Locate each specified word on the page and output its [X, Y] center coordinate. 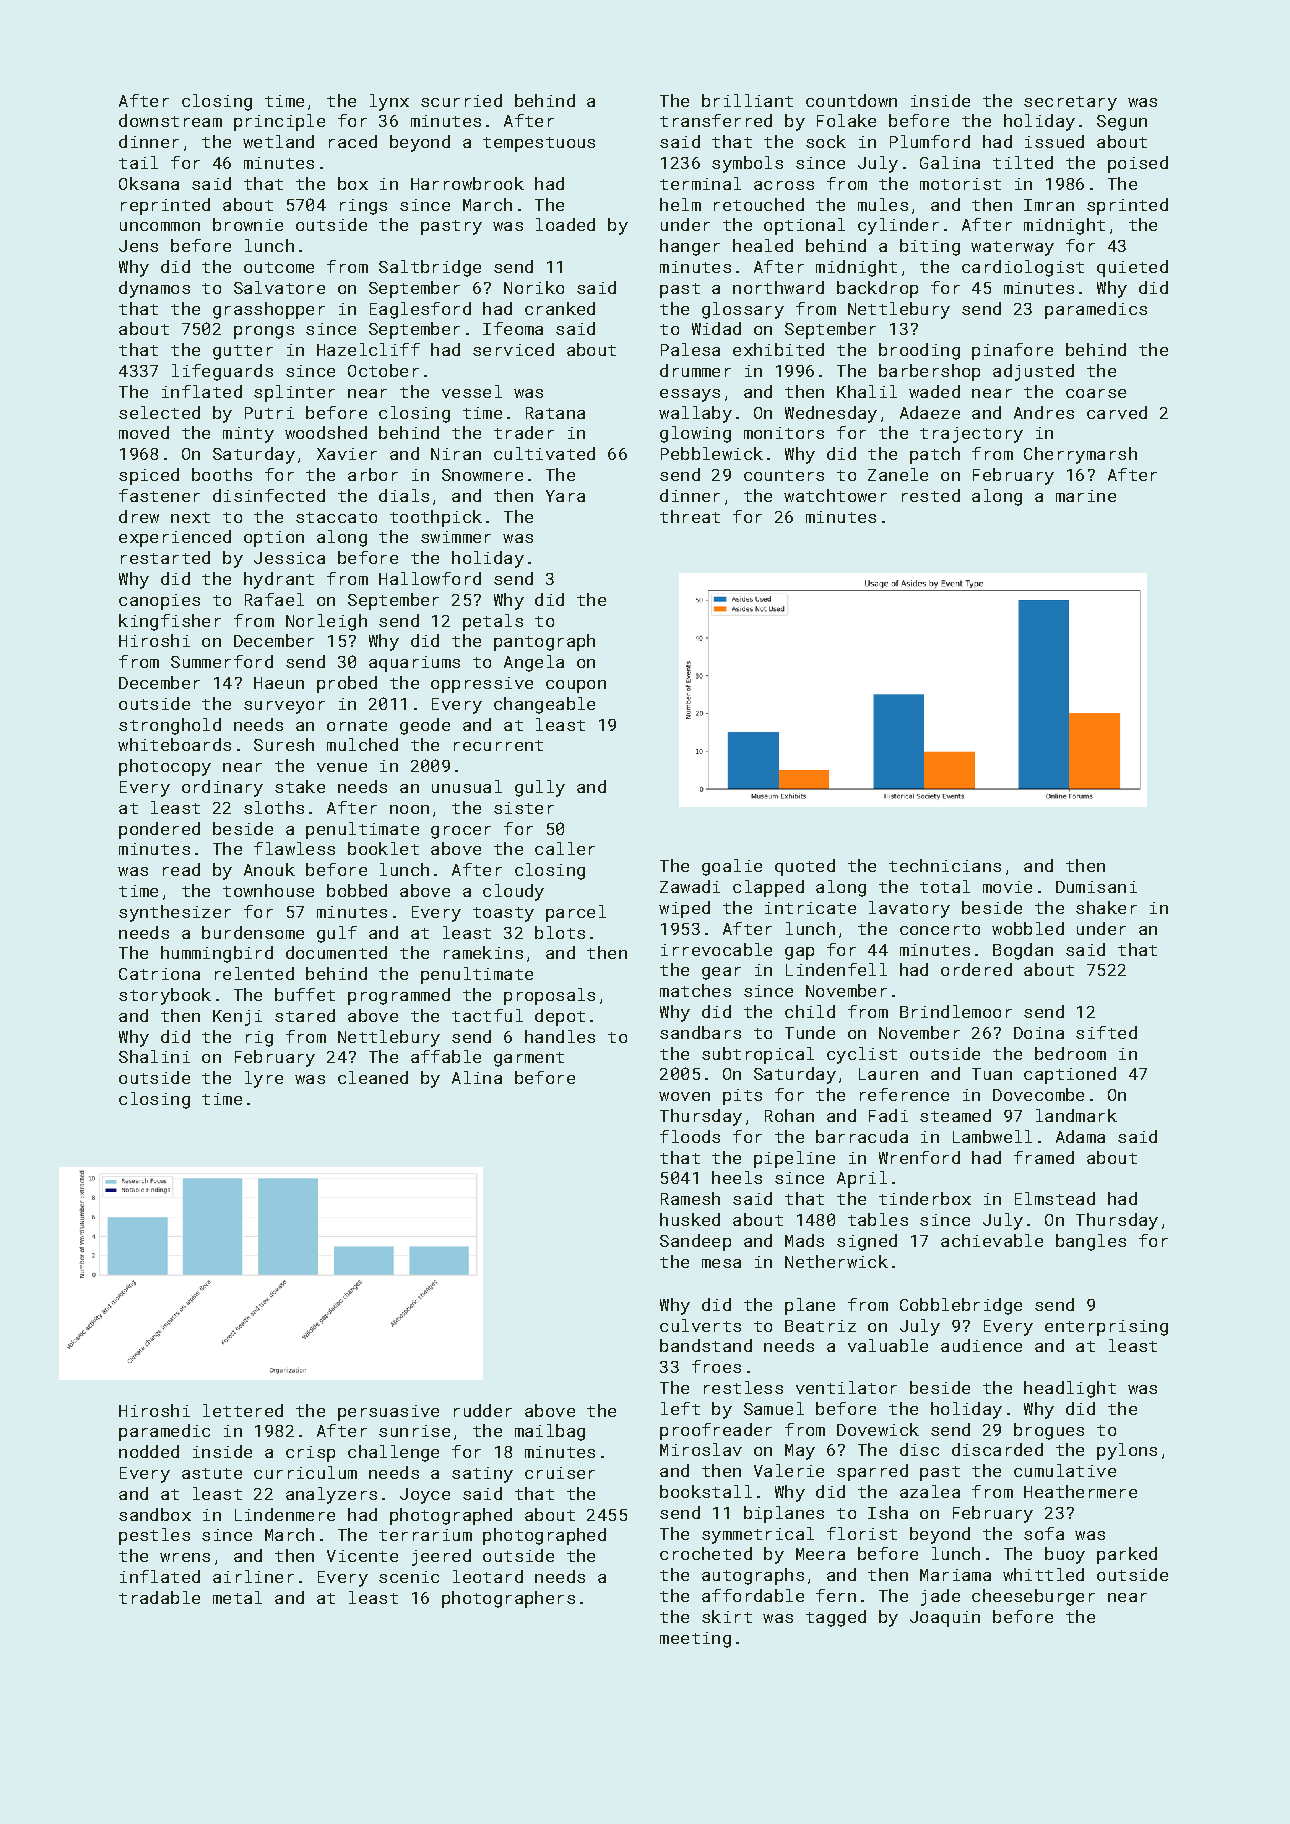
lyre [264, 1079]
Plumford [930, 141]
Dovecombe [1038, 1094]
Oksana [149, 183]
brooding [919, 351]
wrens [185, 1557]
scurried [461, 100]
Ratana [555, 413]
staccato [336, 517]
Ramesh [690, 1198]
